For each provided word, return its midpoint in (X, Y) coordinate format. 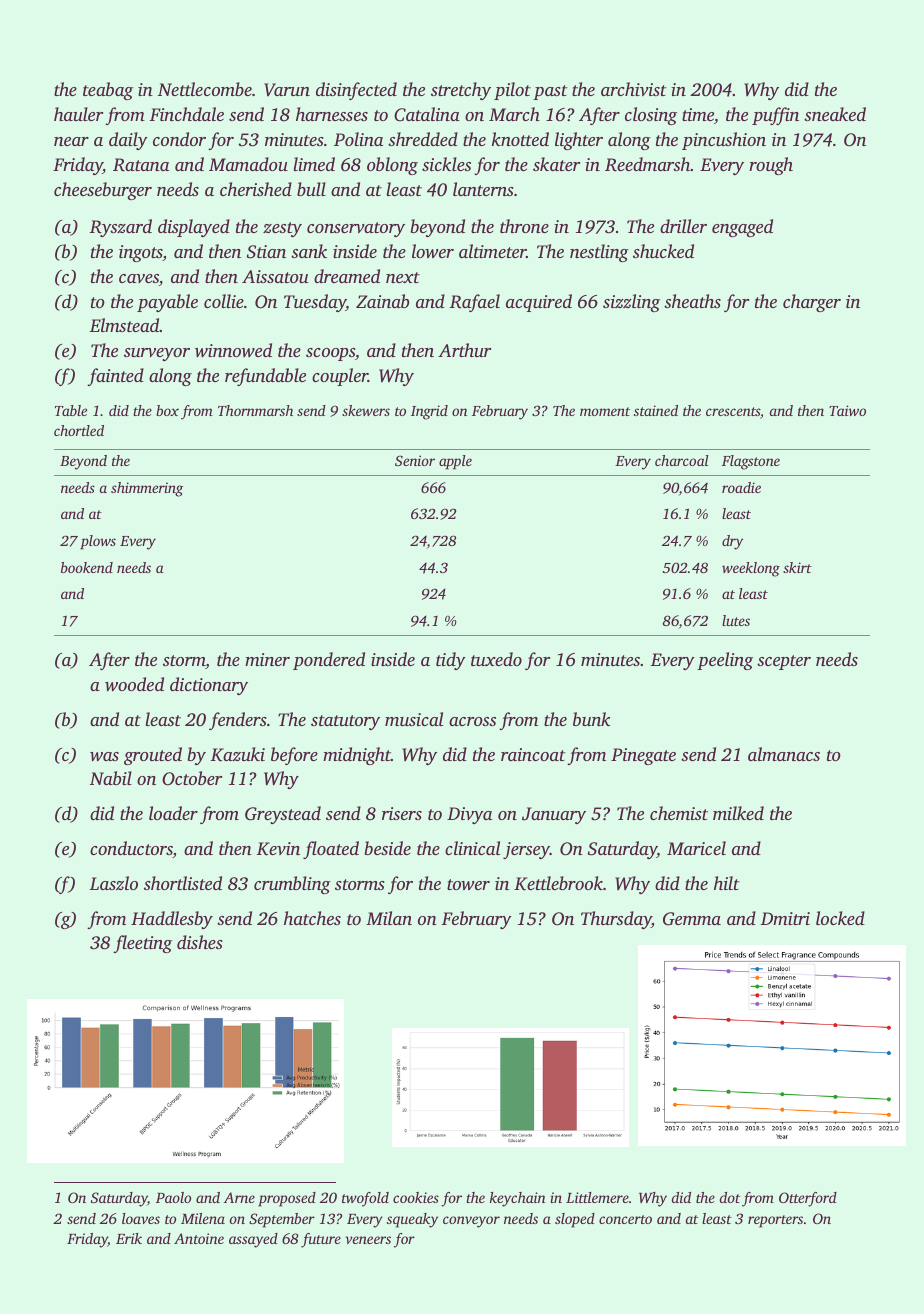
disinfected (356, 91)
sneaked (835, 114)
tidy (451, 661)
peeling (725, 661)
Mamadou (248, 164)
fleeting (142, 944)
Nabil (111, 778)
